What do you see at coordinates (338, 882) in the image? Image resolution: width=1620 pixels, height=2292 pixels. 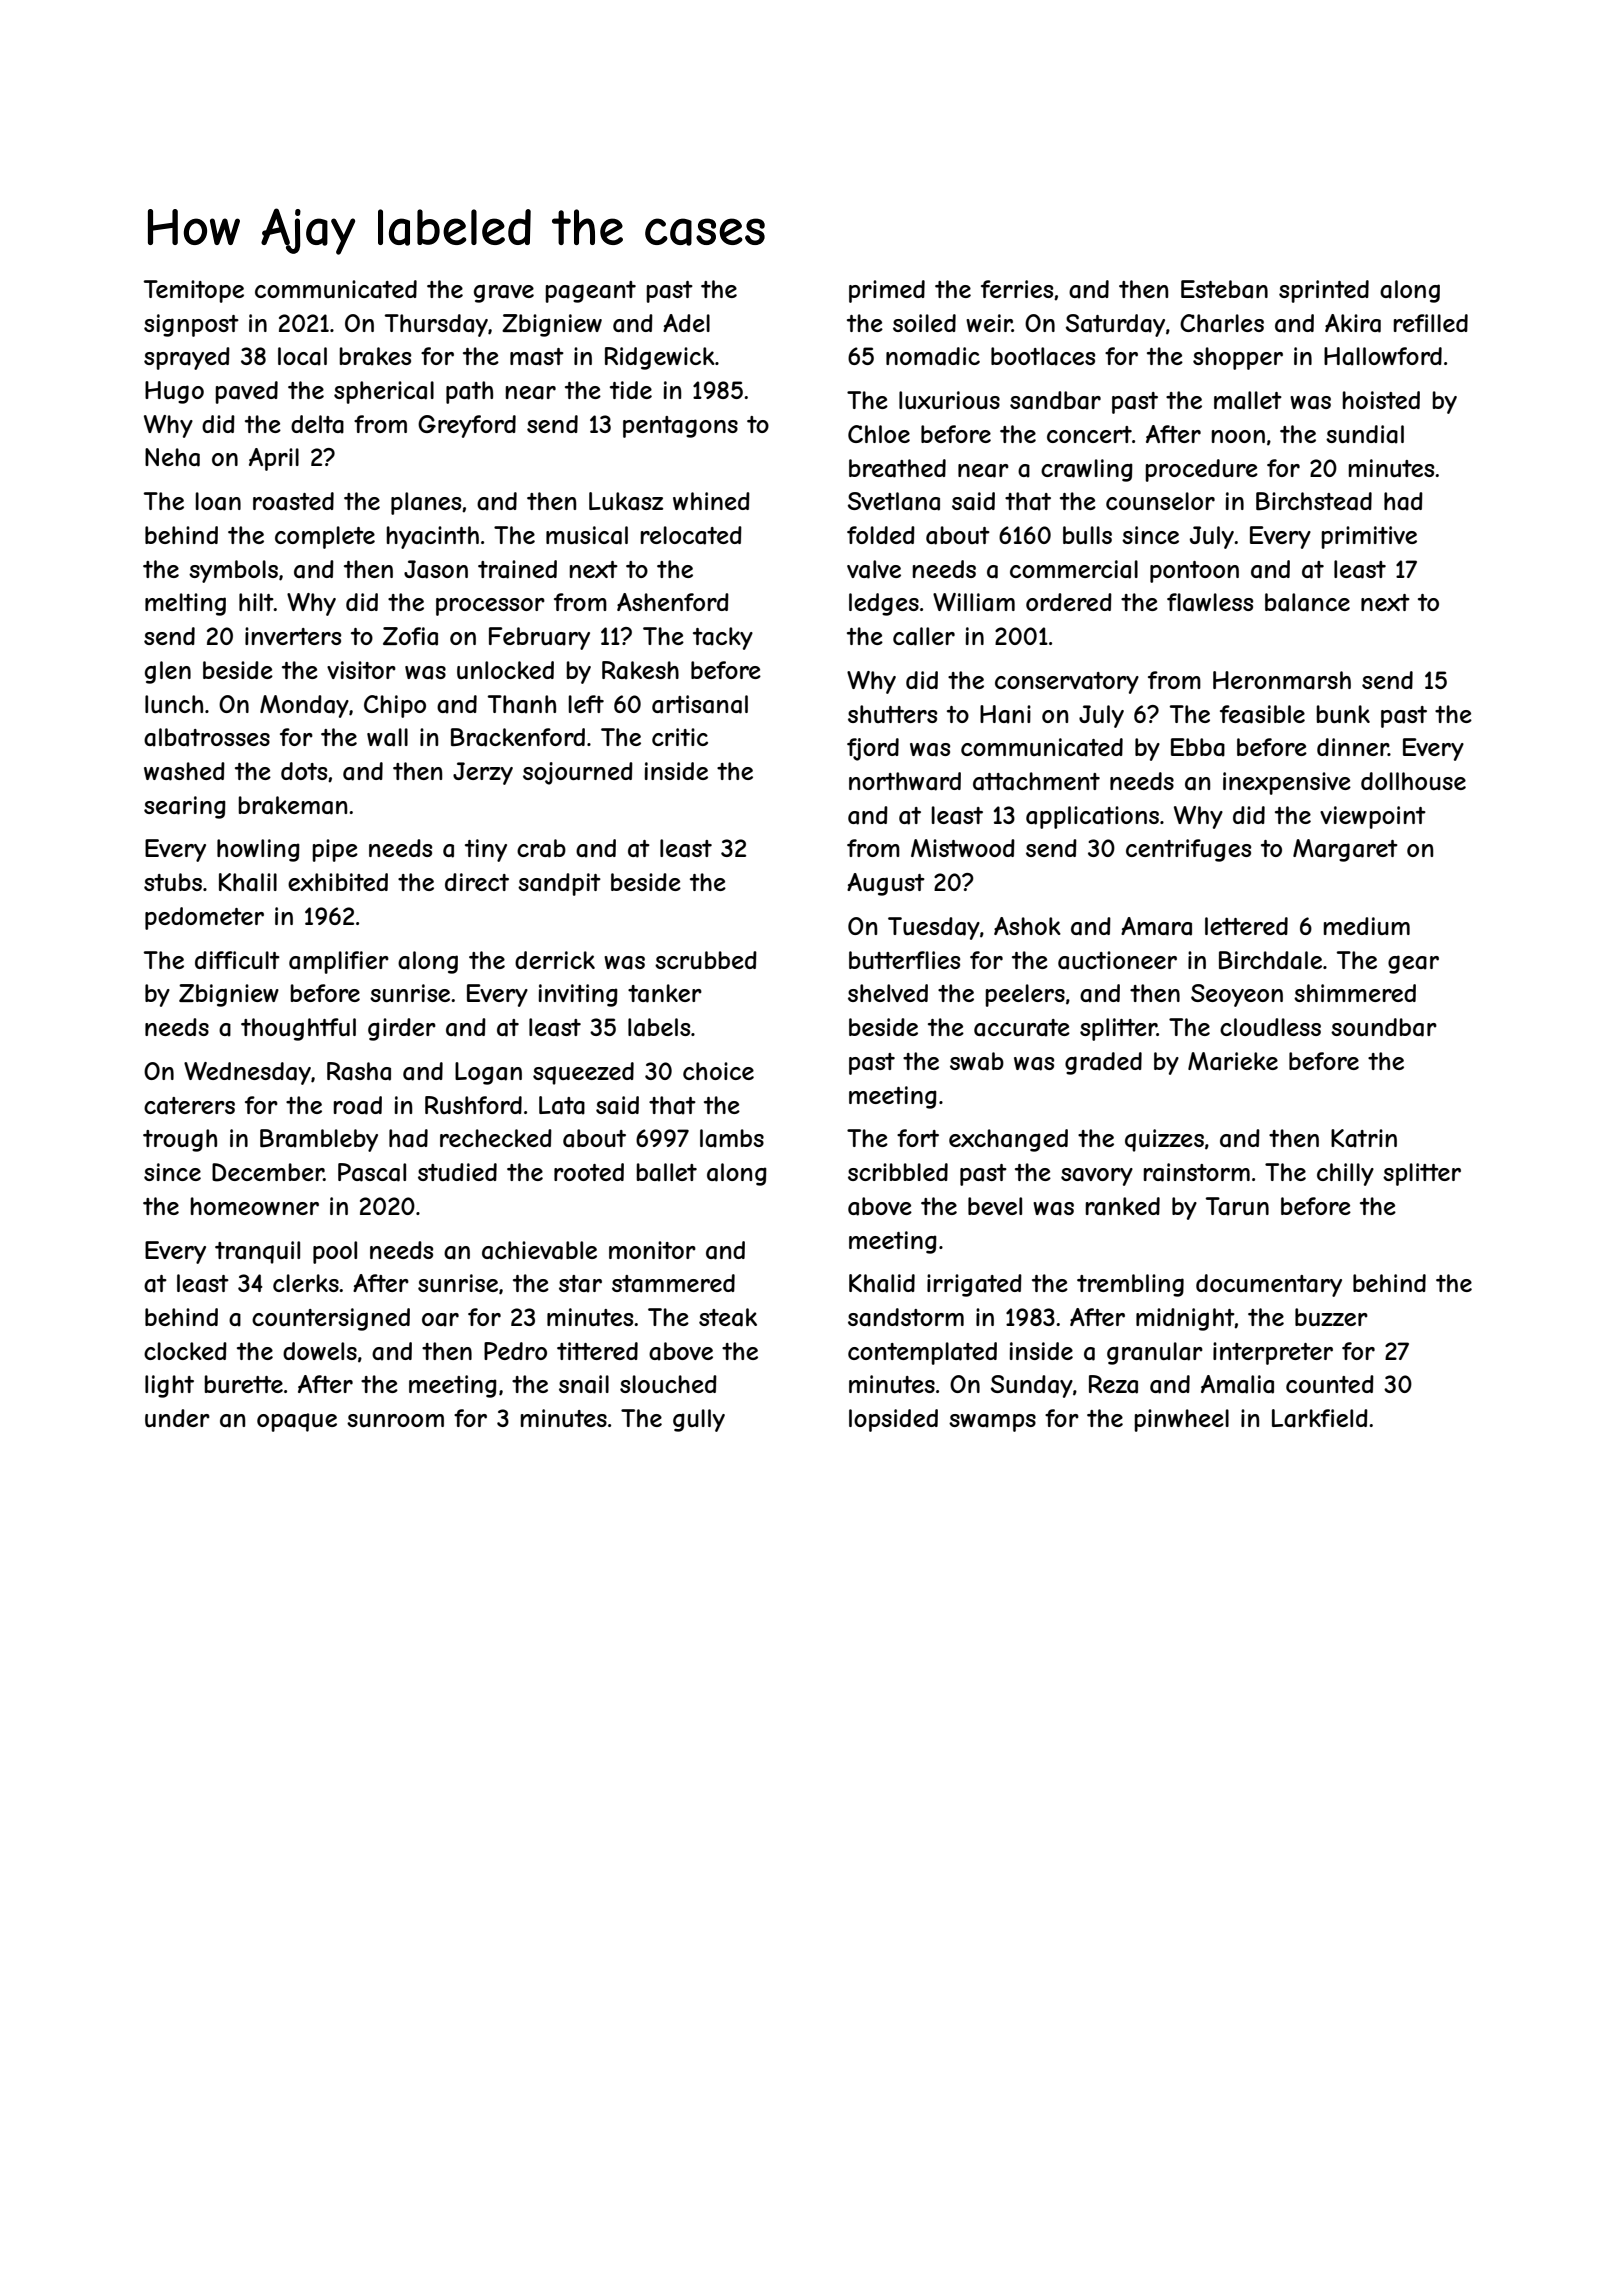 I see `exhibited` at bounding box center [338, 882].
